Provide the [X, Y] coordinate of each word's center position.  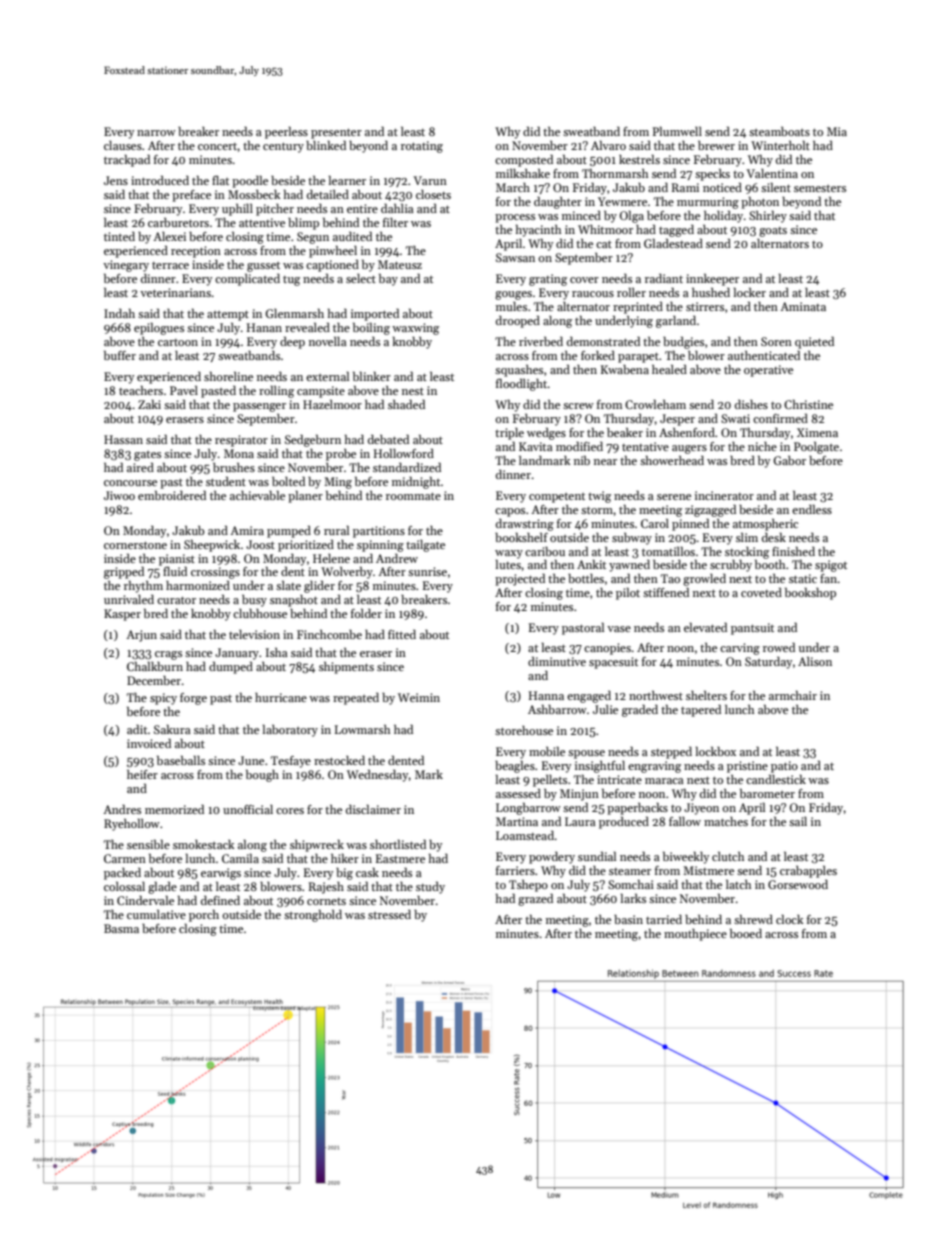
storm [597, 510]
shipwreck [317, 845]
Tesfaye [291, 762]
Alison [815, 661]
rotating [422, 147]
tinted [119, 236]
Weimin [419, 697]
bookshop [810, 593]
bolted [288, 481]
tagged [676, 231]
